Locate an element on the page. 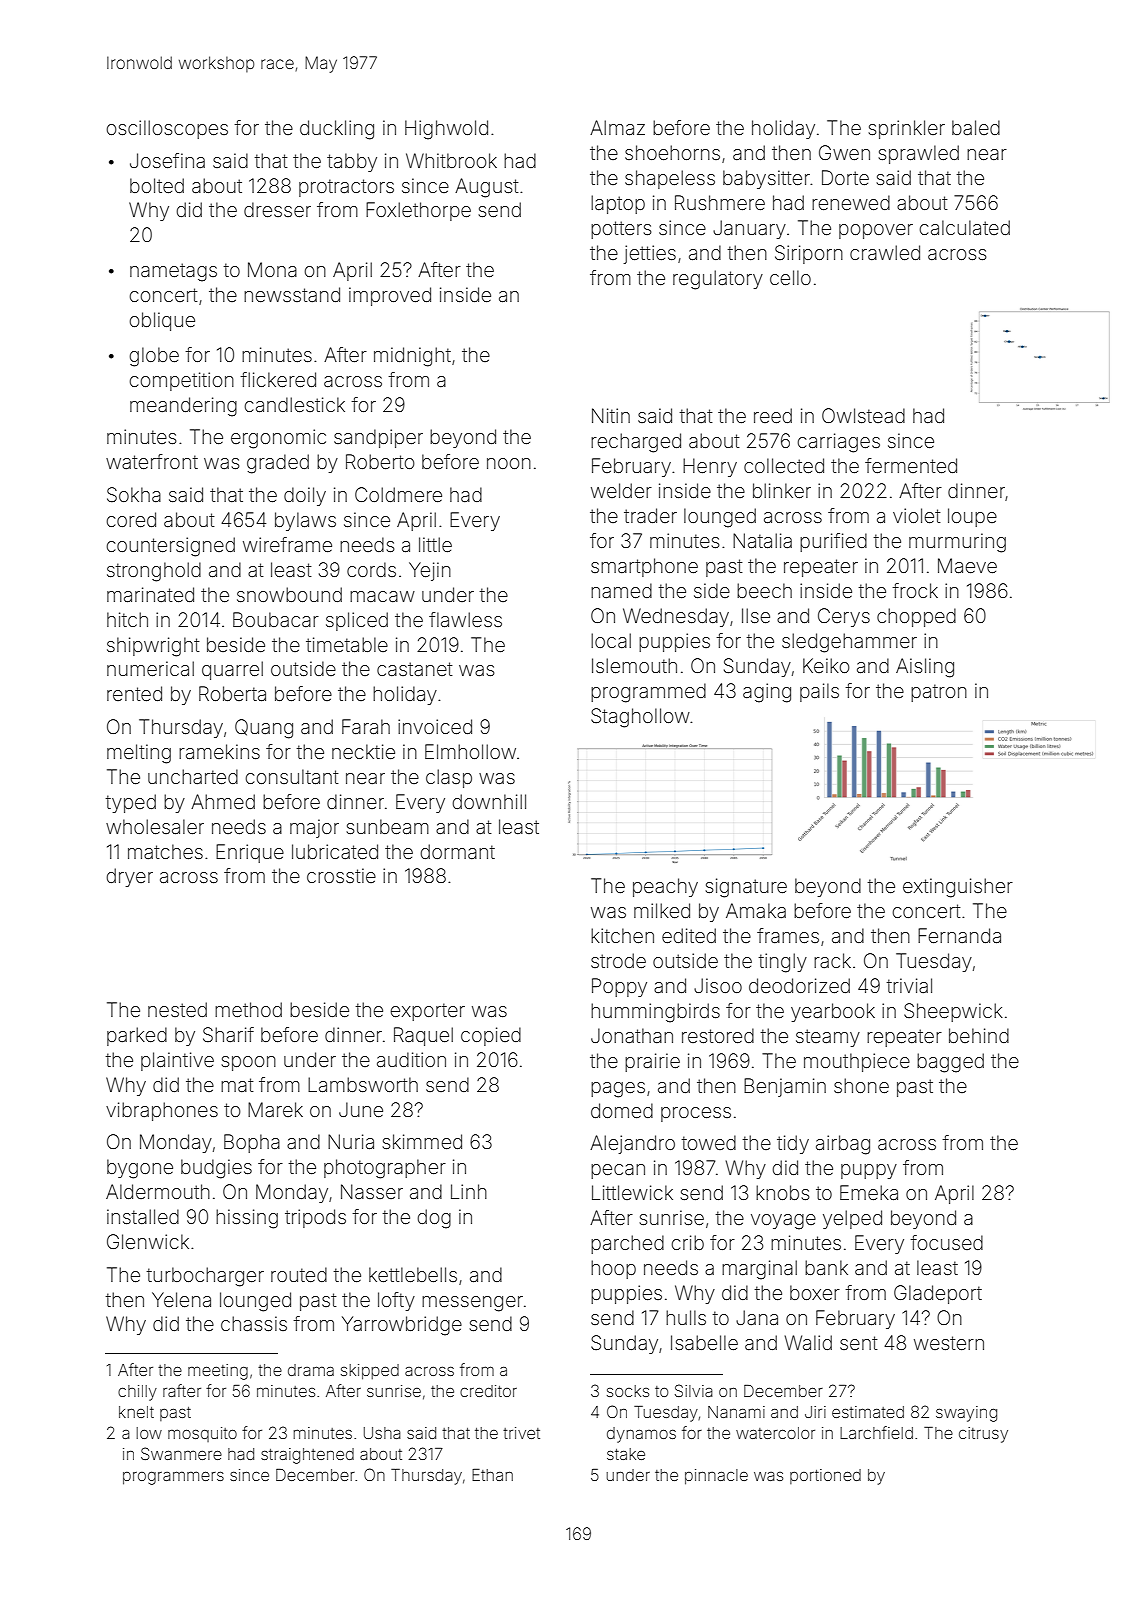 The width and height of the document is (1131, 1600). Almaz is located at coordinates (617, 127).
